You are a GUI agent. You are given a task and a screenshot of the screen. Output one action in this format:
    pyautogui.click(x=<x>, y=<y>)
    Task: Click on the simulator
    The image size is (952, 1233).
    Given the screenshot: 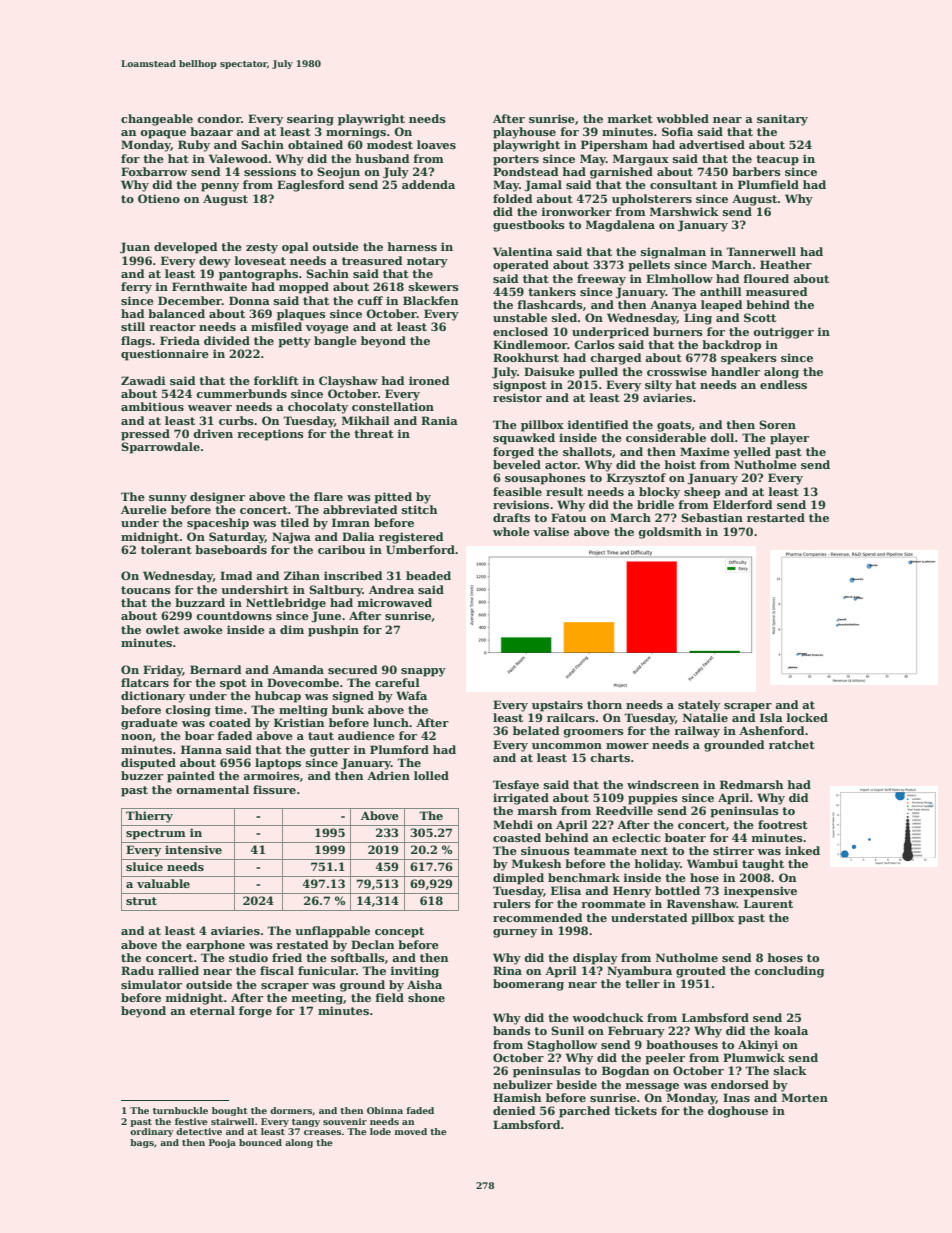 What is the action you would take?
    pyautogui.click(x=151, y=984)
